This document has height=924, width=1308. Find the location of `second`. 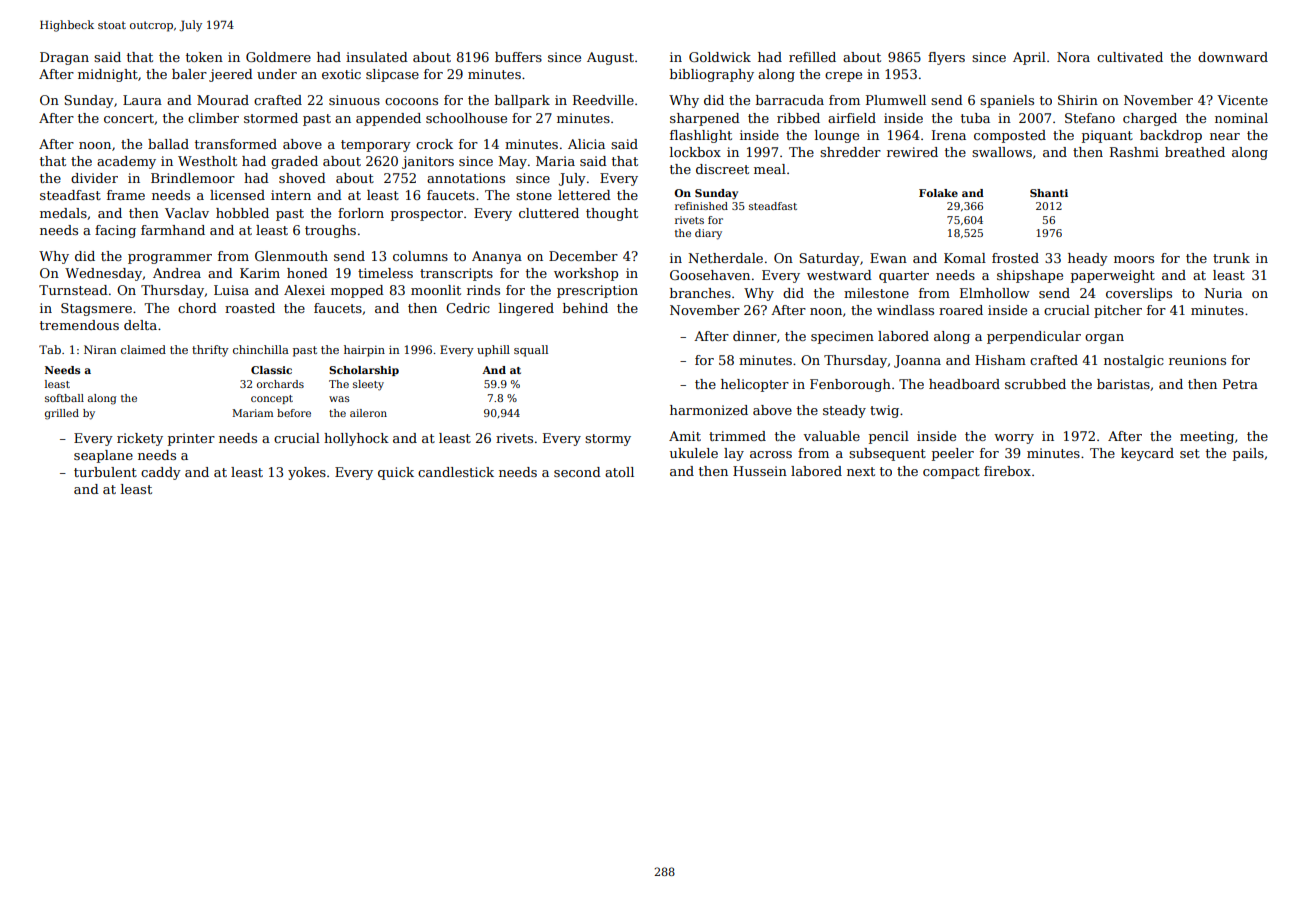

second is located at coordinates (577, 472).
